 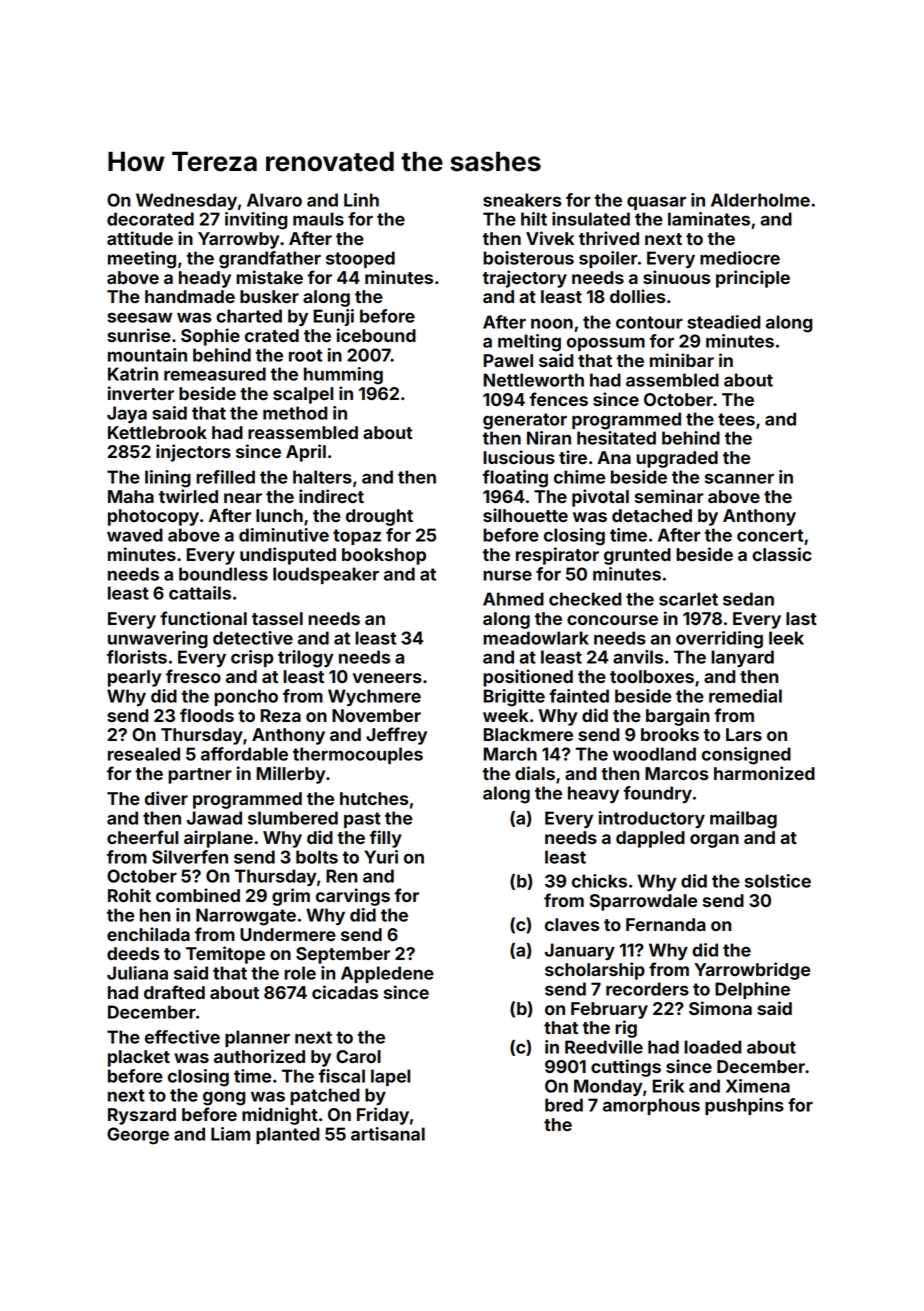 I want to click on consigned, so click(x=746, y=756).
